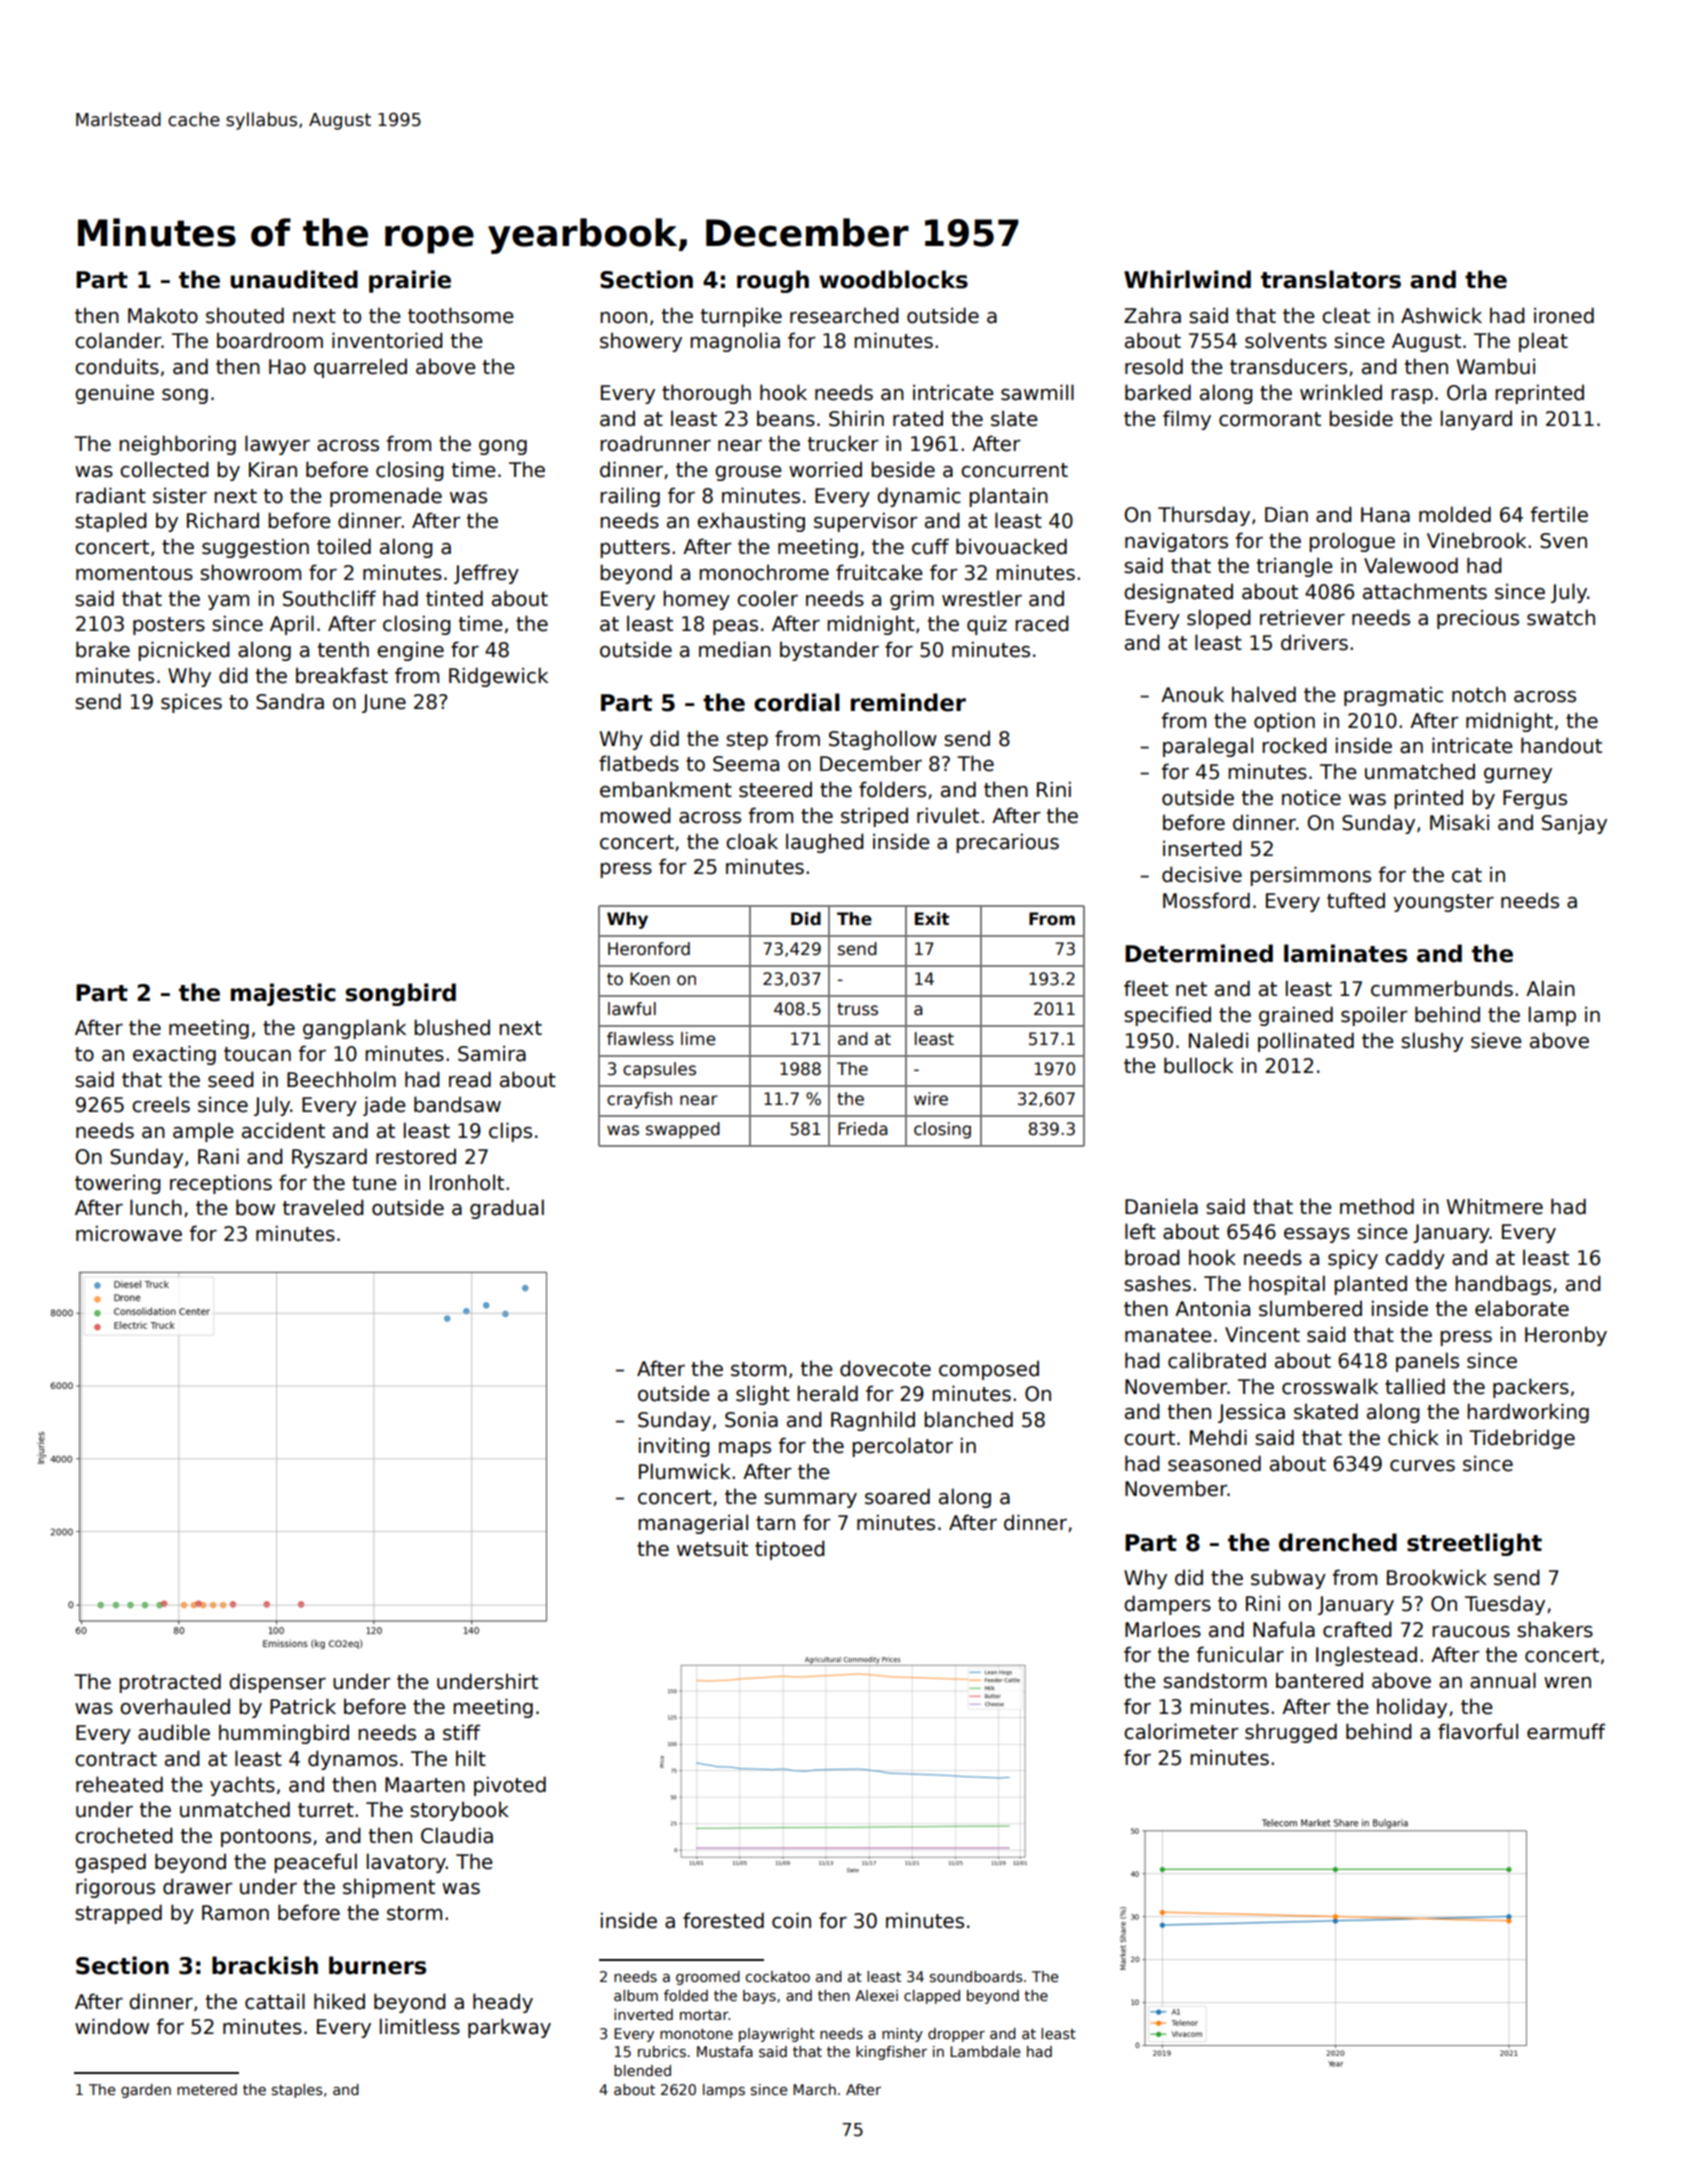 The height and width of the screenshot is (2178, 1683). I want to click on Exit, so click(932, 918).
